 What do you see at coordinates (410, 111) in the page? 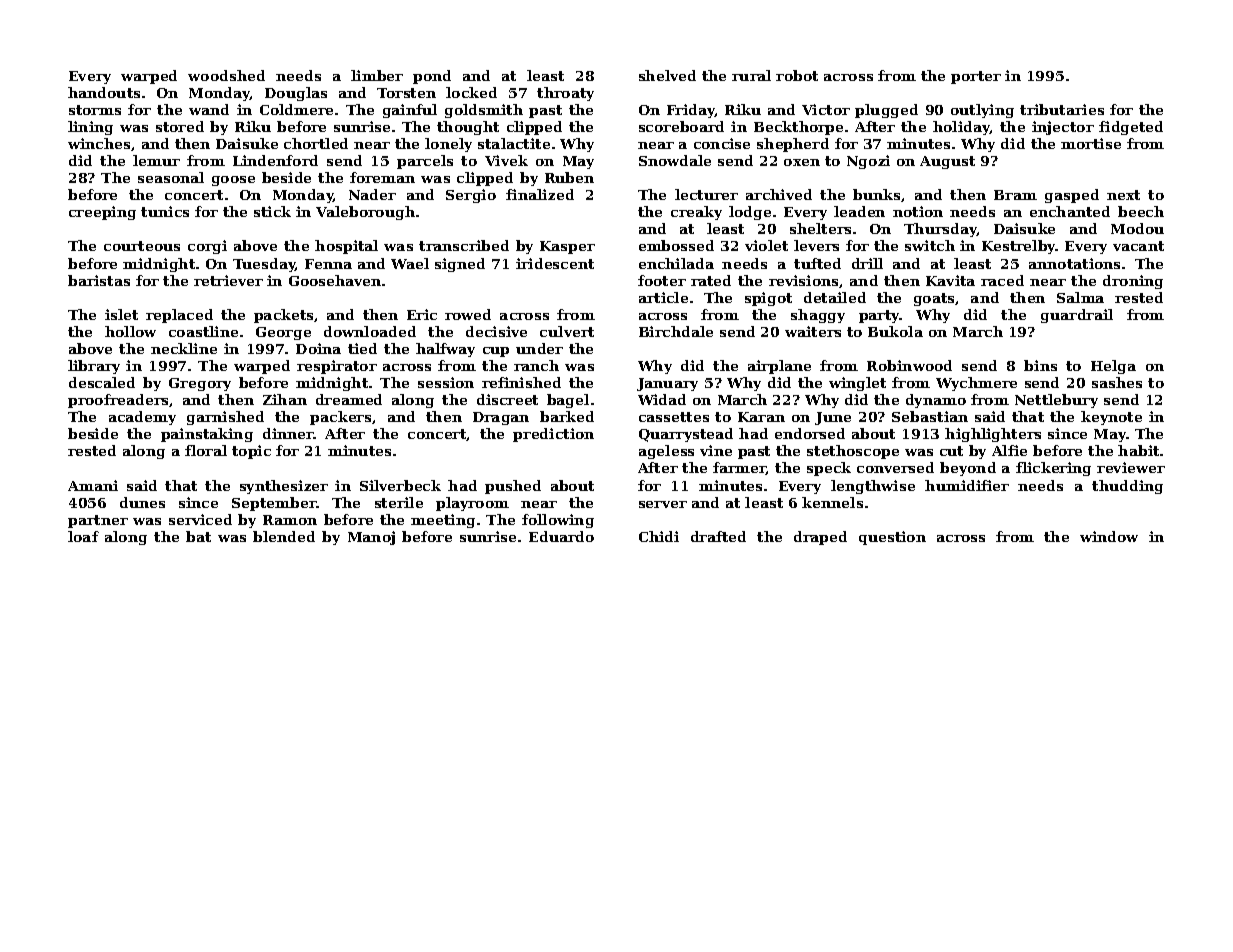
I see `gainful` at bounding box center [410, 111].
